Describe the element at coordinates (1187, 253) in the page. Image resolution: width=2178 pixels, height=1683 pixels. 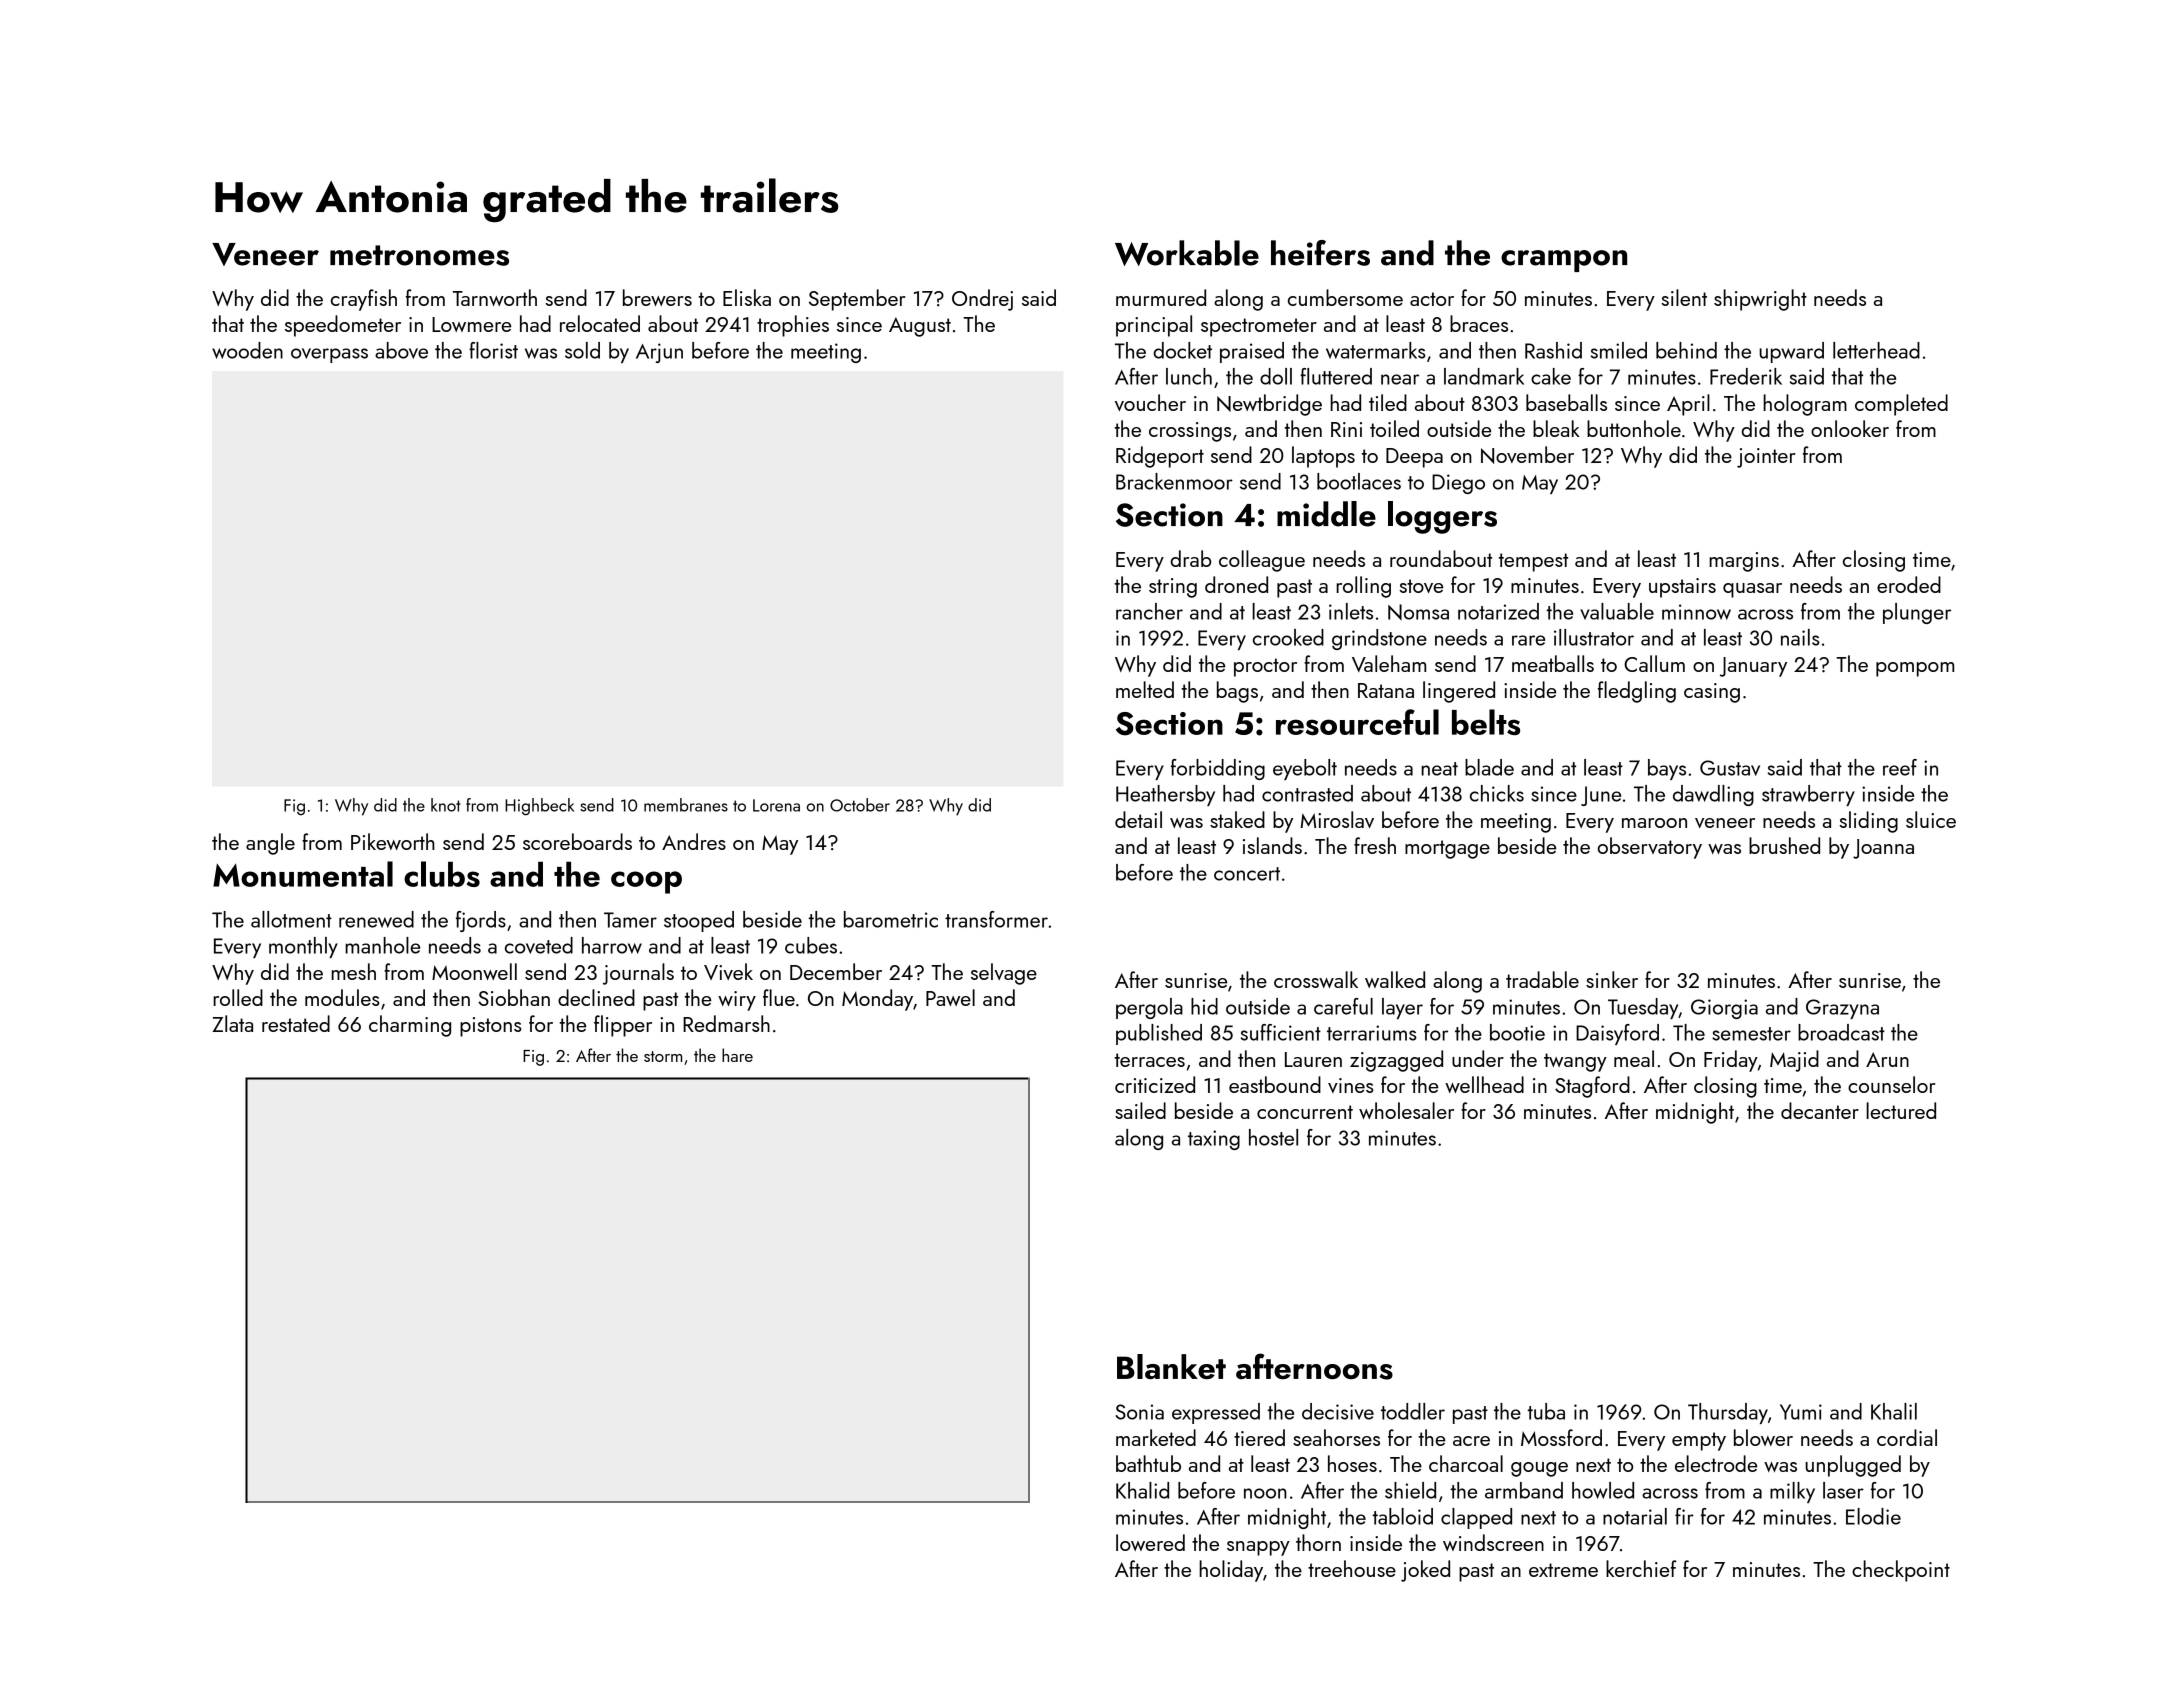
I see `Workable` at that location.
